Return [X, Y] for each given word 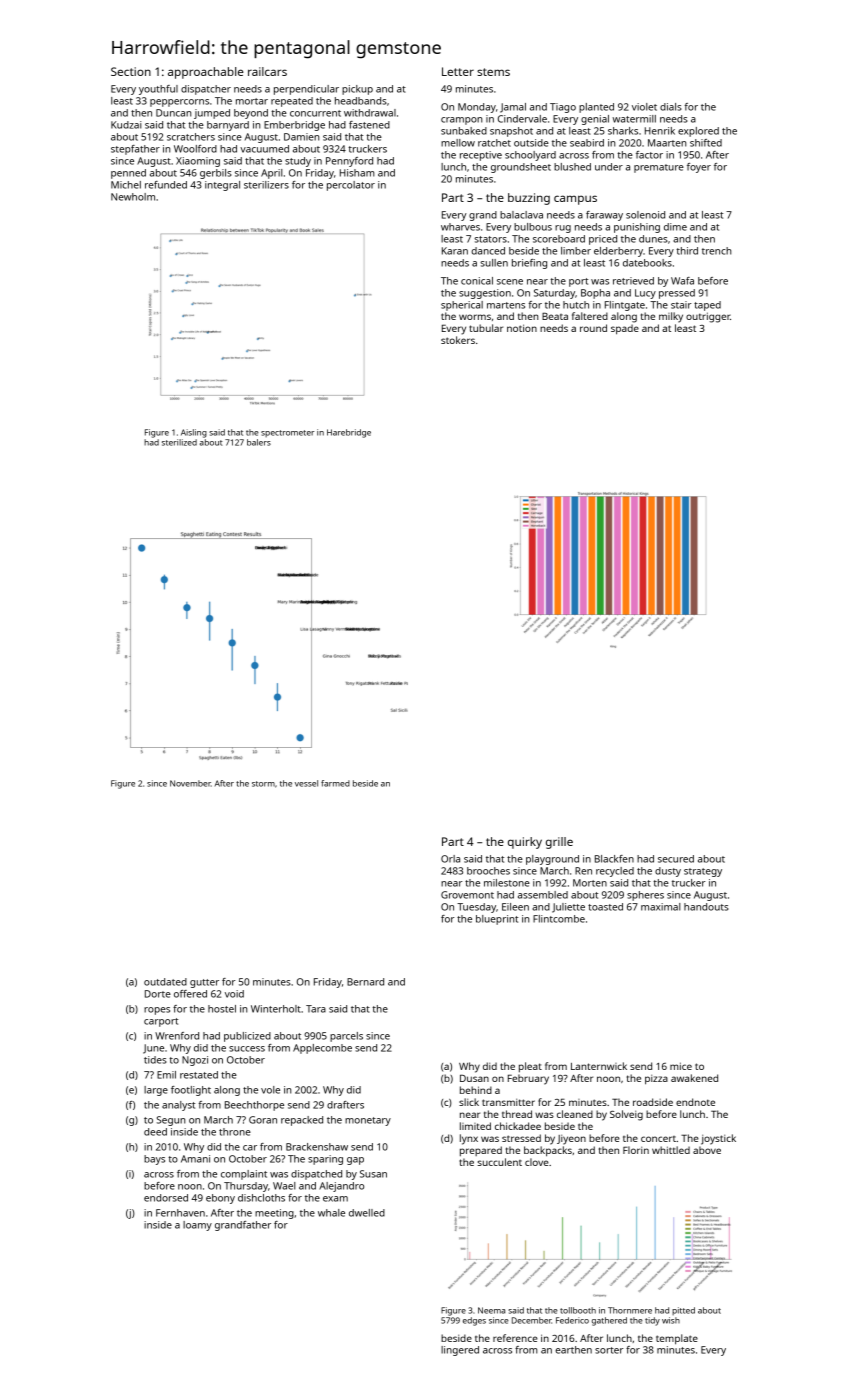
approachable [206, 73]
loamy [197, 1226]
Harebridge [349, 433]
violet [644, 107]
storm [263, 784]
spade [625, 329]
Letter [458, 71]
